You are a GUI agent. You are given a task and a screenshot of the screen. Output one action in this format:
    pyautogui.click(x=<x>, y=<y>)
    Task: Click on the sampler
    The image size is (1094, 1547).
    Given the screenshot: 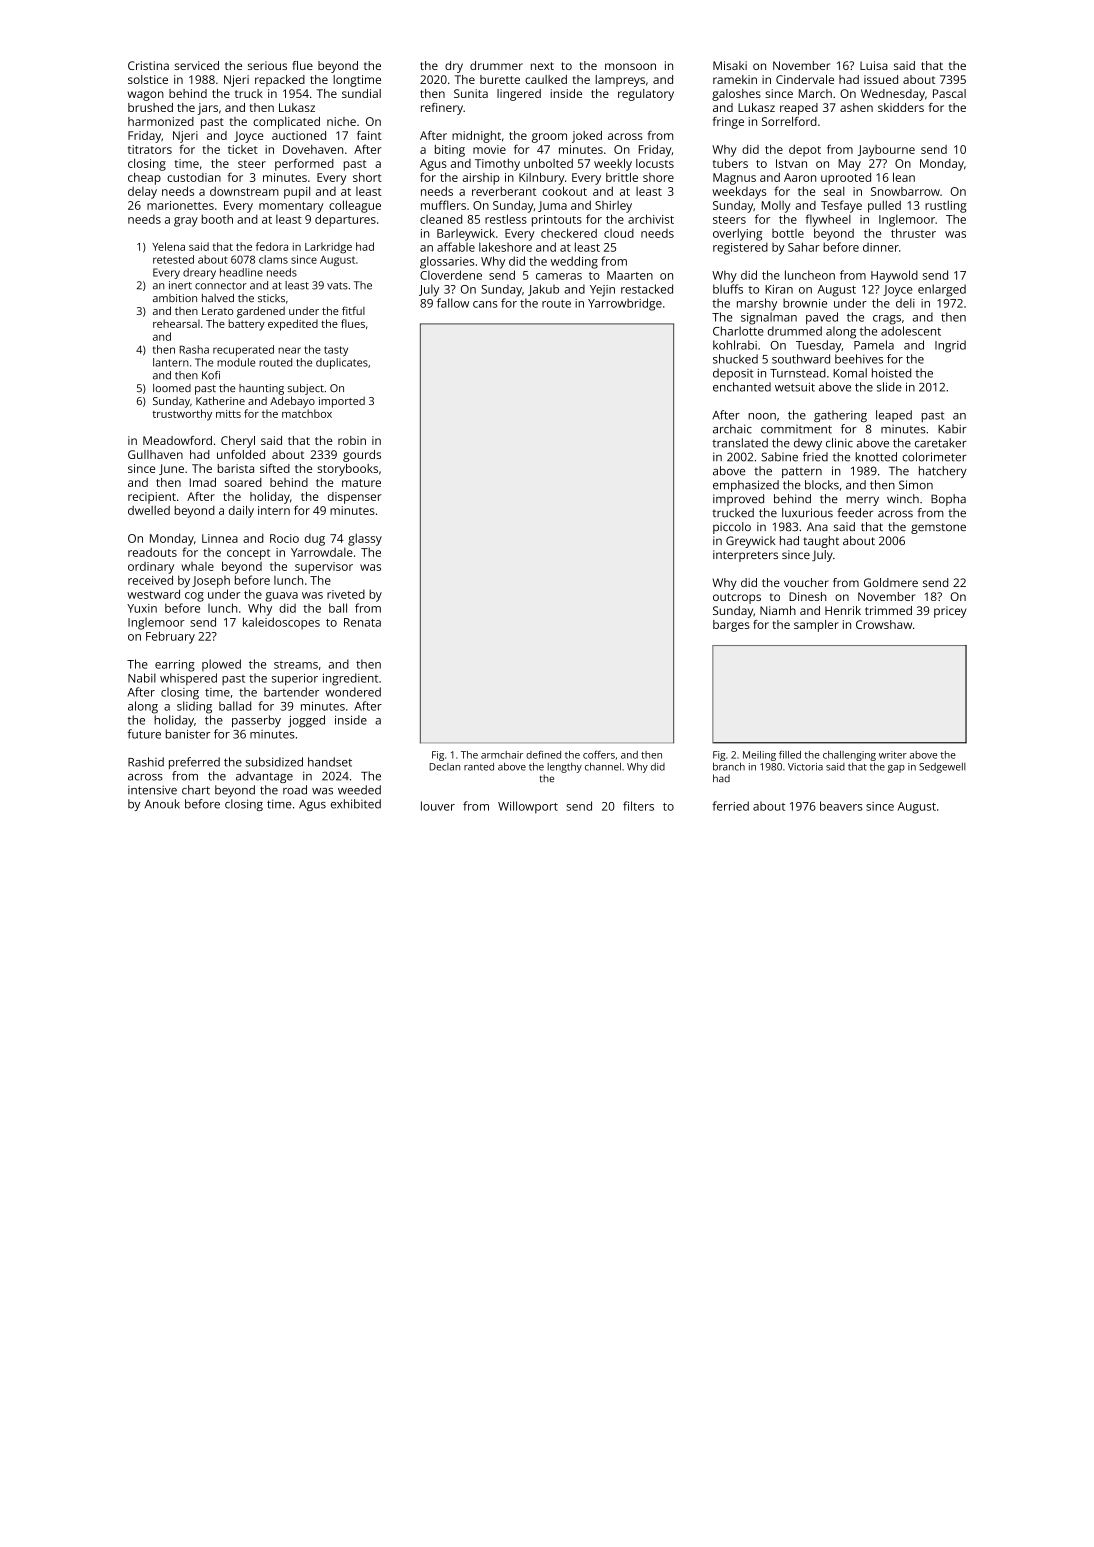 What is the action you would take?
    pyautogui.click(x=816, y=626)
